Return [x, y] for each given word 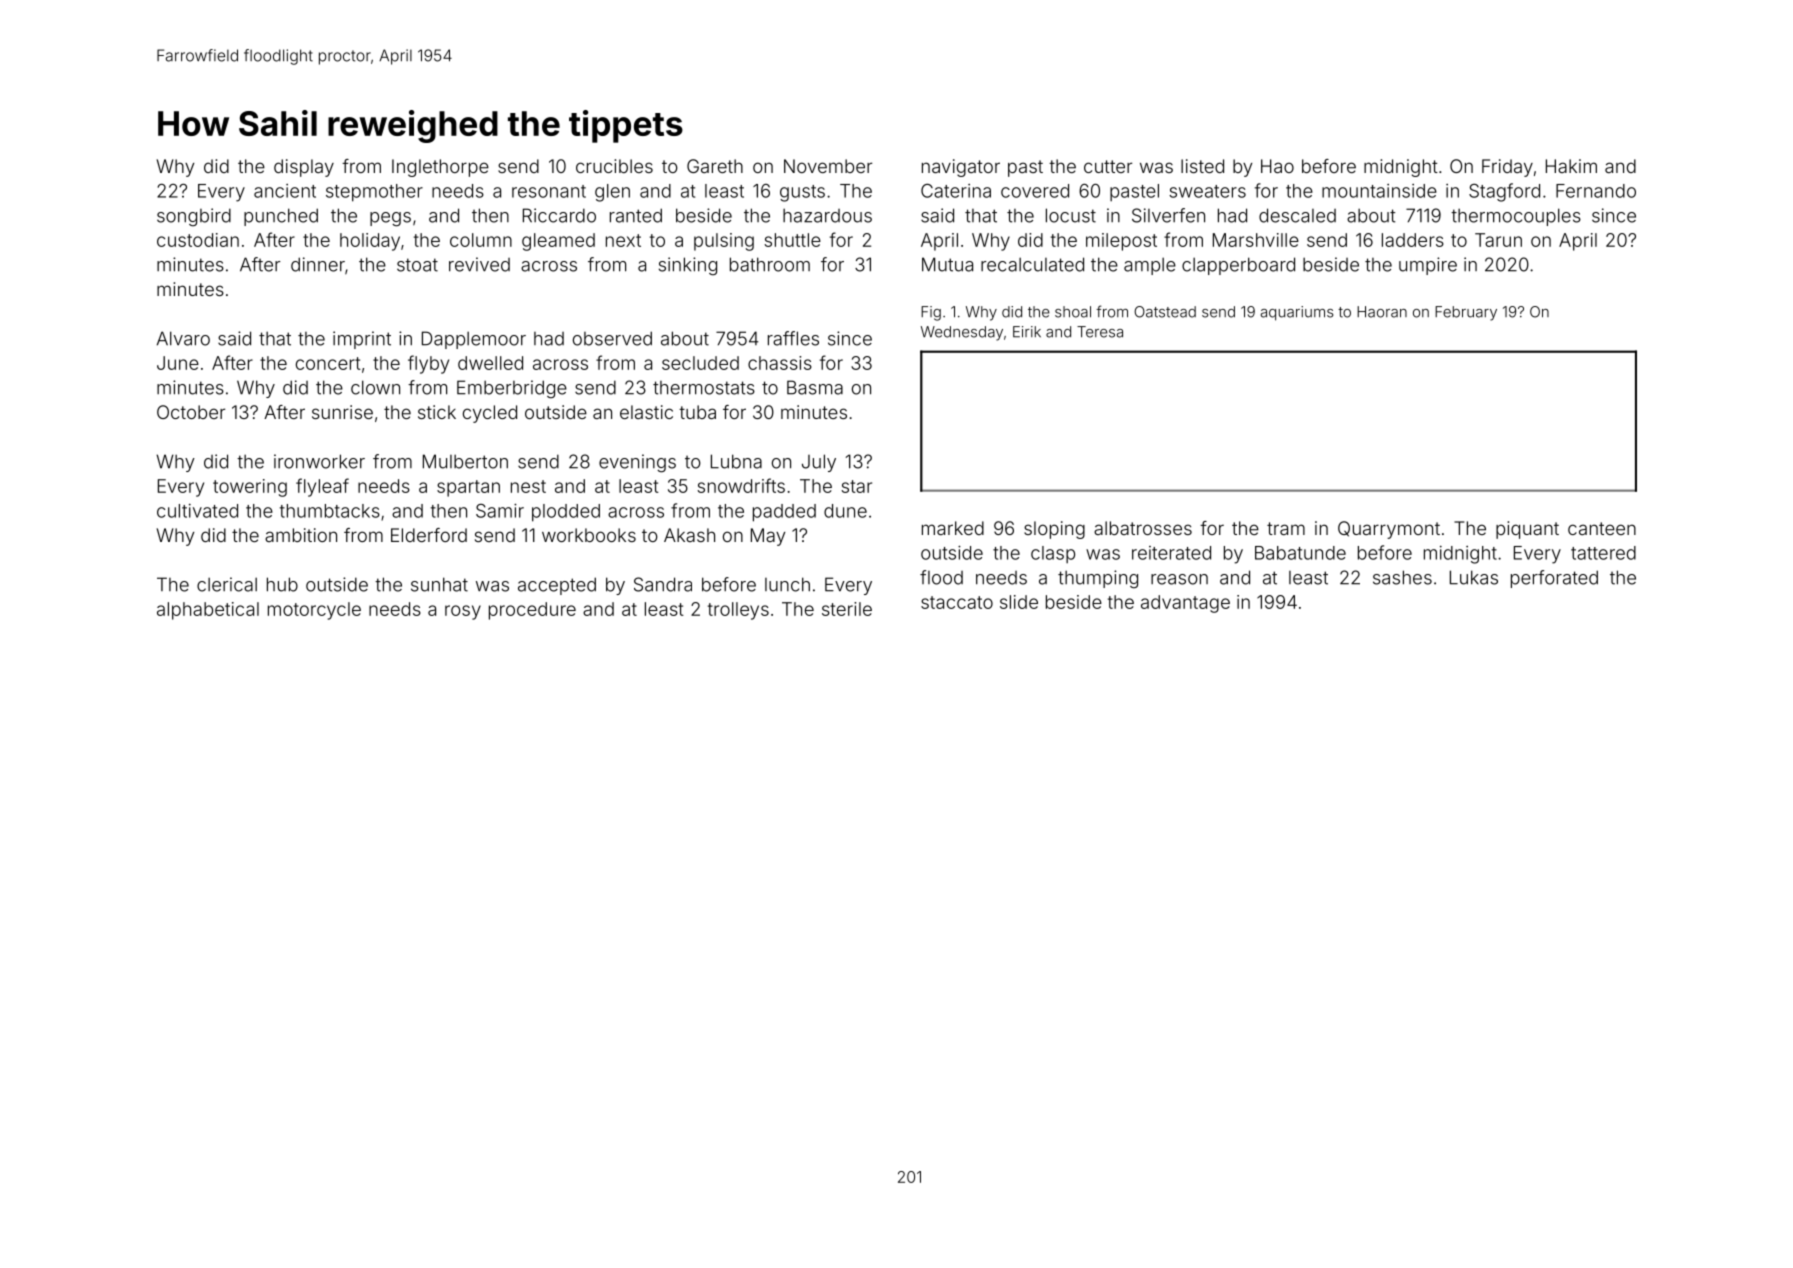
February [1466, 313]
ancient [285, 191]
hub [282, 584]
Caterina [956, 191]
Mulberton [465, 461]
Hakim [1571, 166]
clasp [1053, 554]
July [819, 463]
